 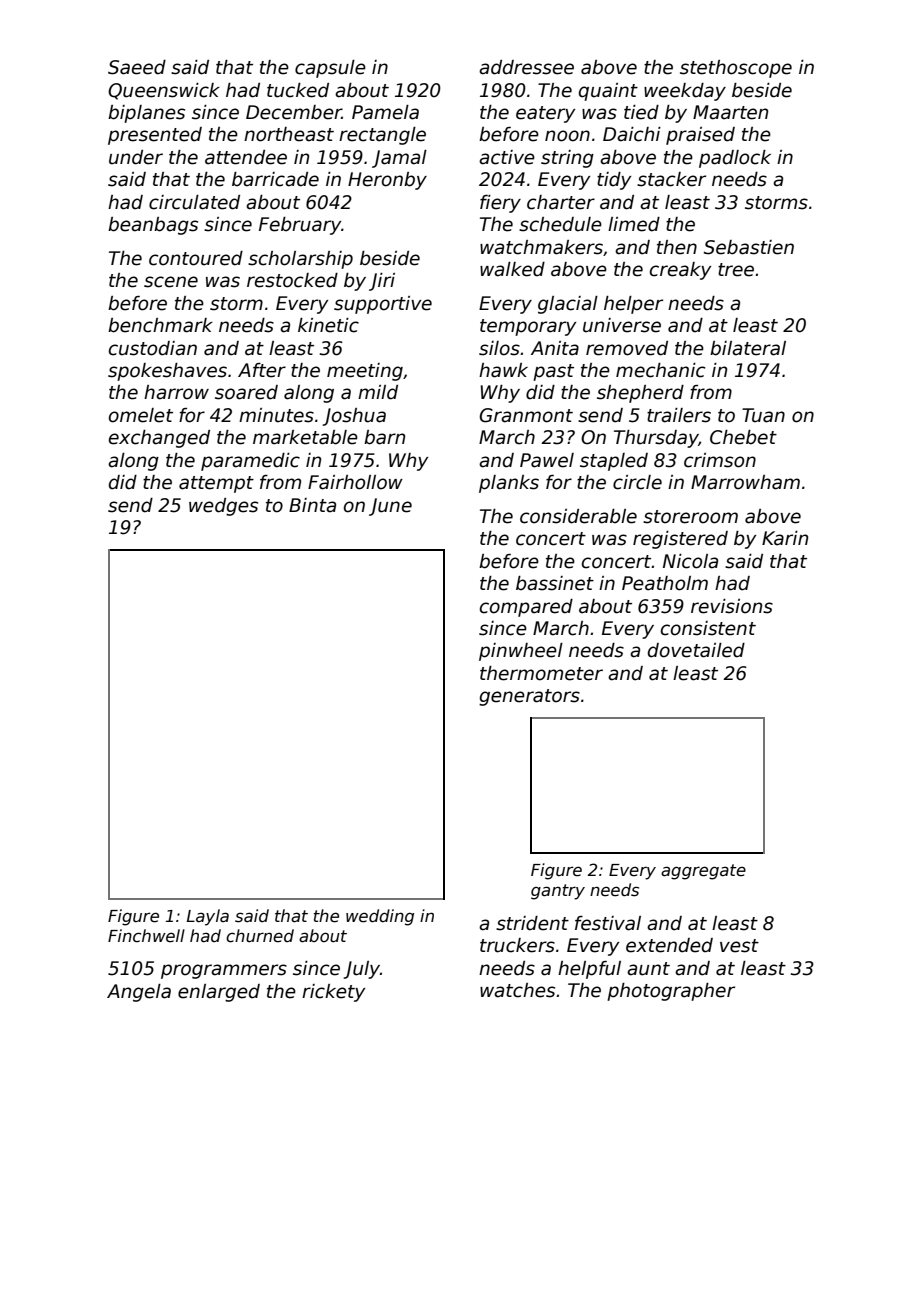 What do you see at coordinates (685, 92) in the document?
I see `weekday` at bounding box center [685, 92].
